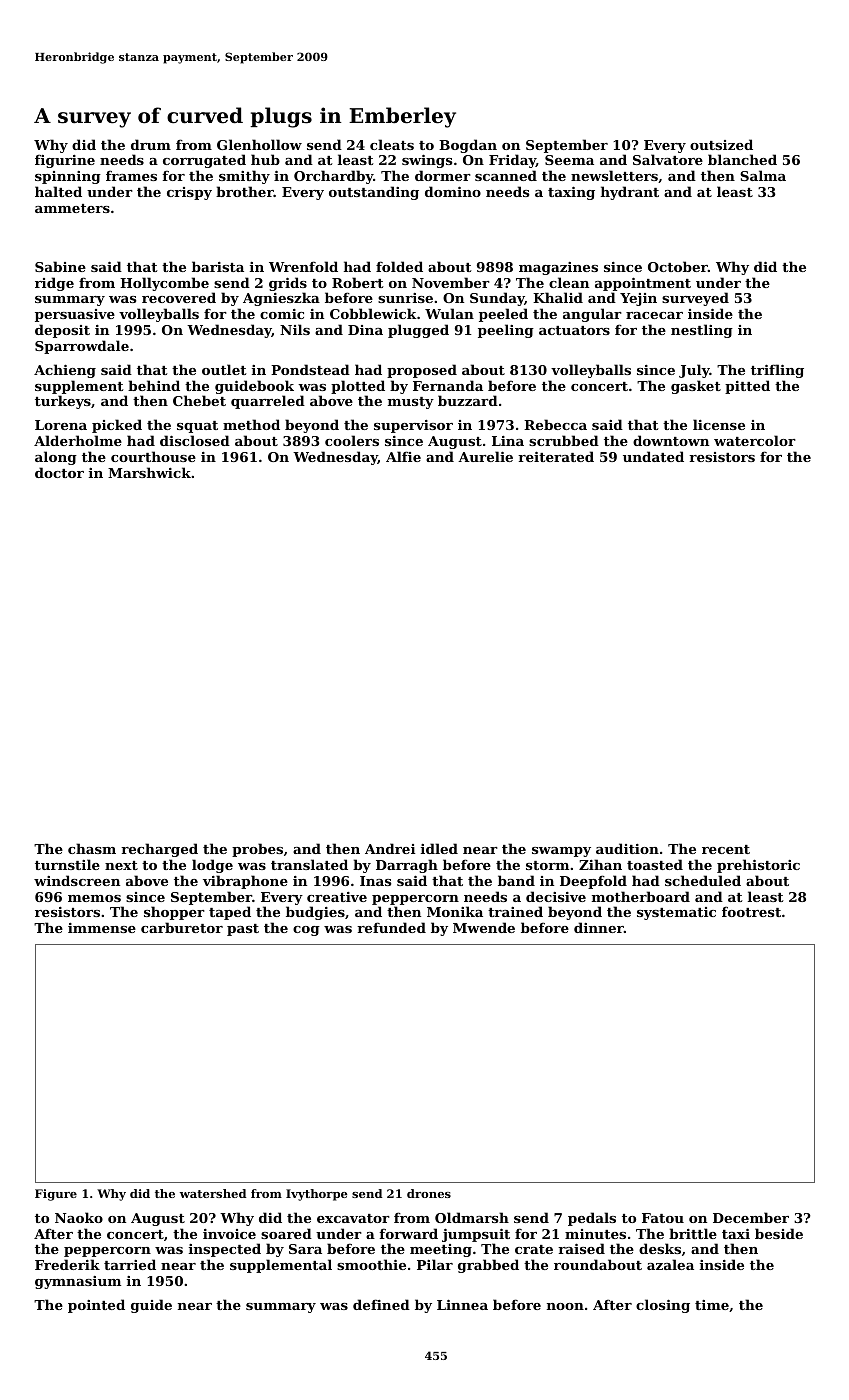 This document has height=1400, width=849. I want to click on doctor, so click(59, 472).
